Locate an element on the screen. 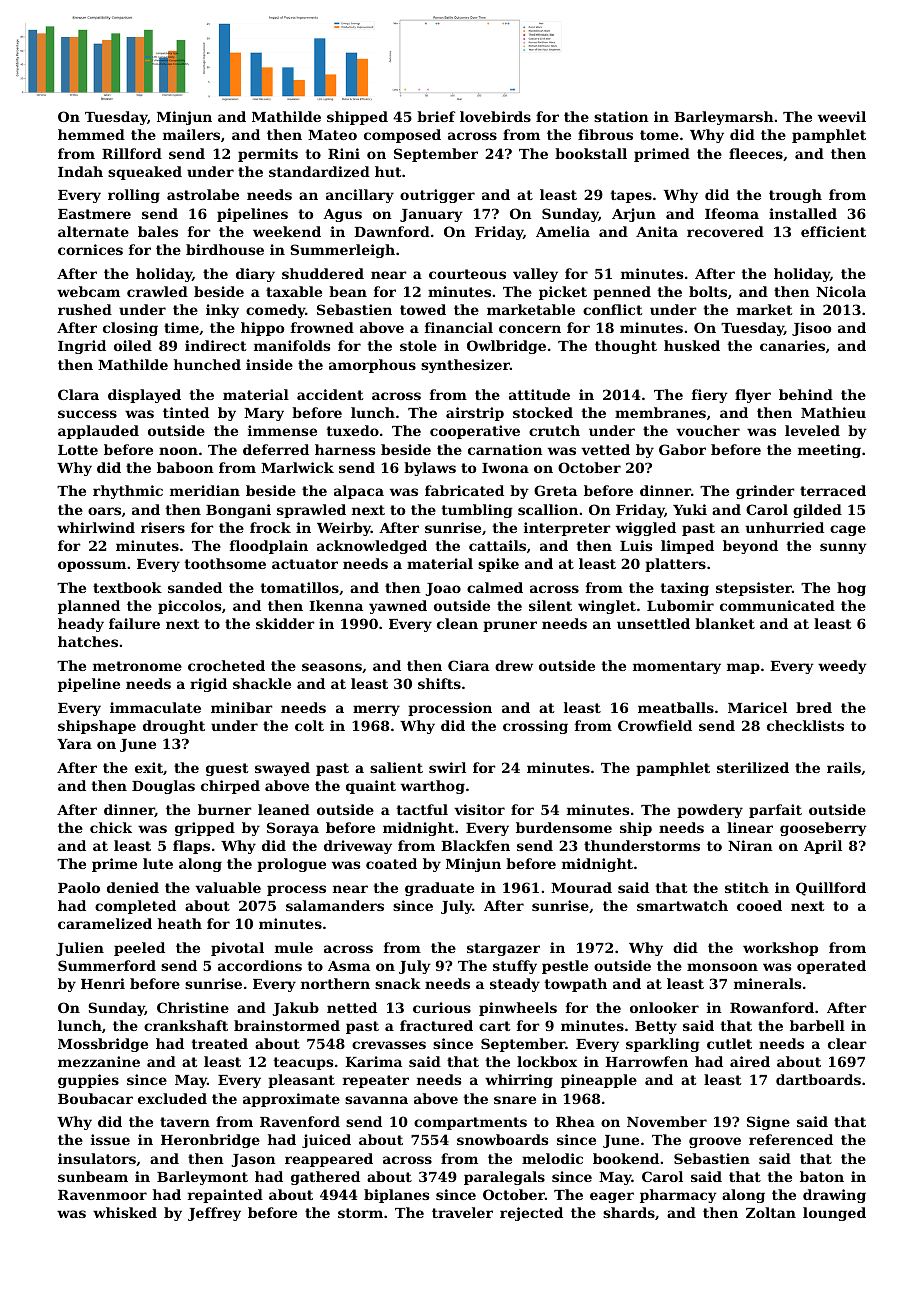 The width and height of the screenshot is (924, 1308). station is located at coordinates (621, 116).
